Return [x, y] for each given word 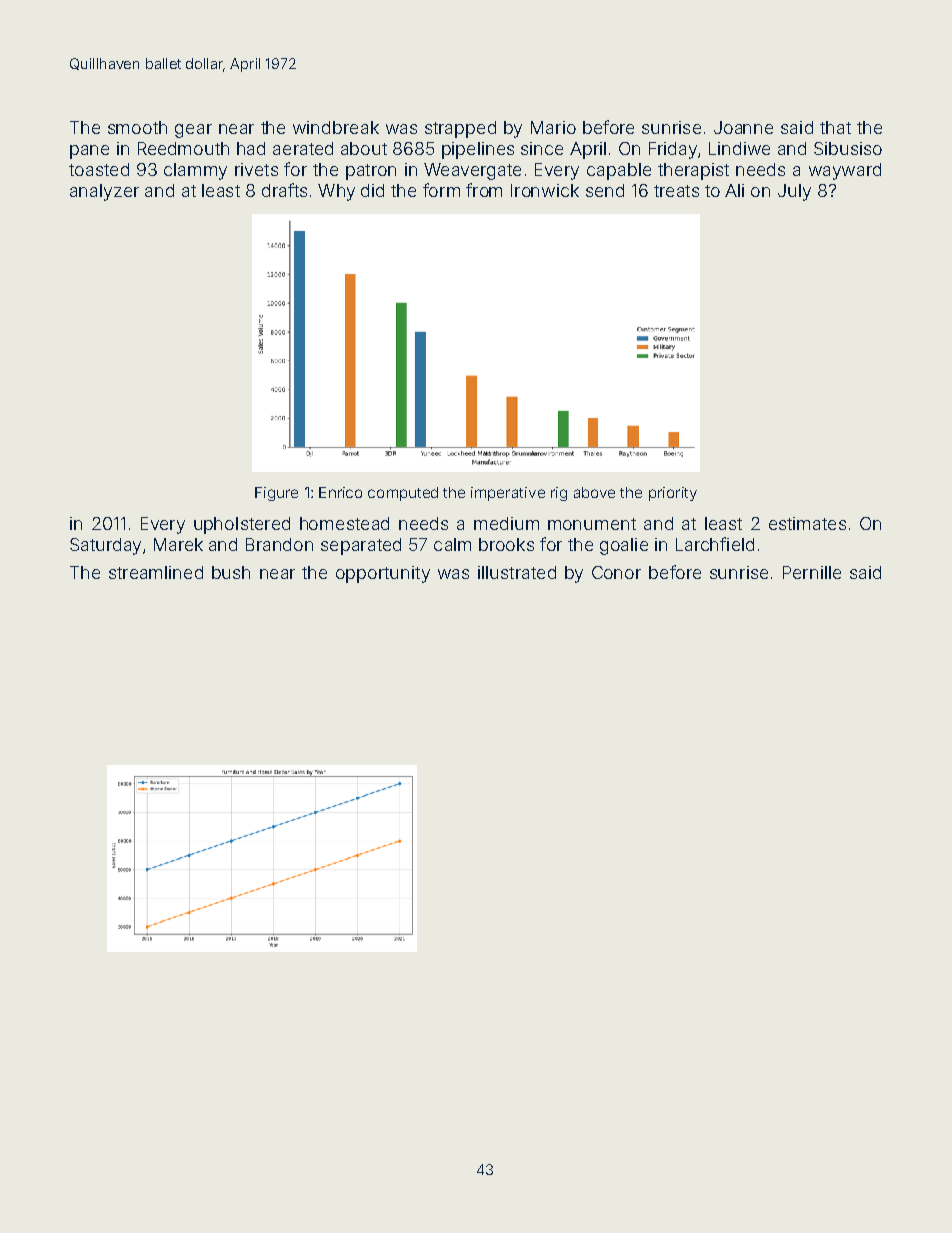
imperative [508, 494]
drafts [284, 190]
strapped [460, 129]
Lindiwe [739, 148]
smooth [137, 127]
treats [676, 191]
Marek [178, 544]
